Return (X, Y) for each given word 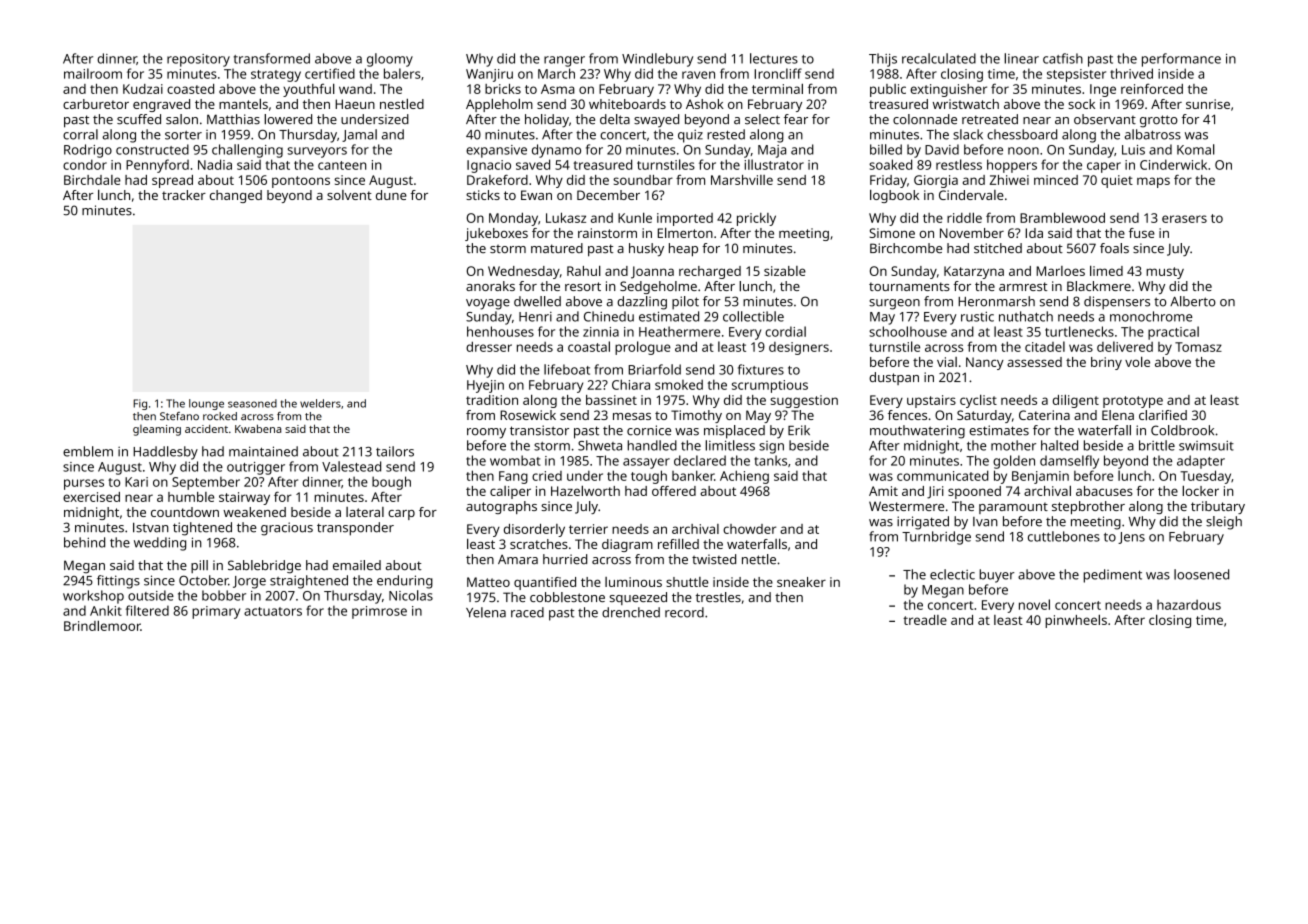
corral (80, 134)
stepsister (1076, 75)
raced (527, 612)
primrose (379, 612)
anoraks (490, 286)
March (556, 73)
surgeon (894, 304)
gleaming (157, 430)
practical (1173, 333)
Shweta (600, 445)
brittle (1157, 445)
